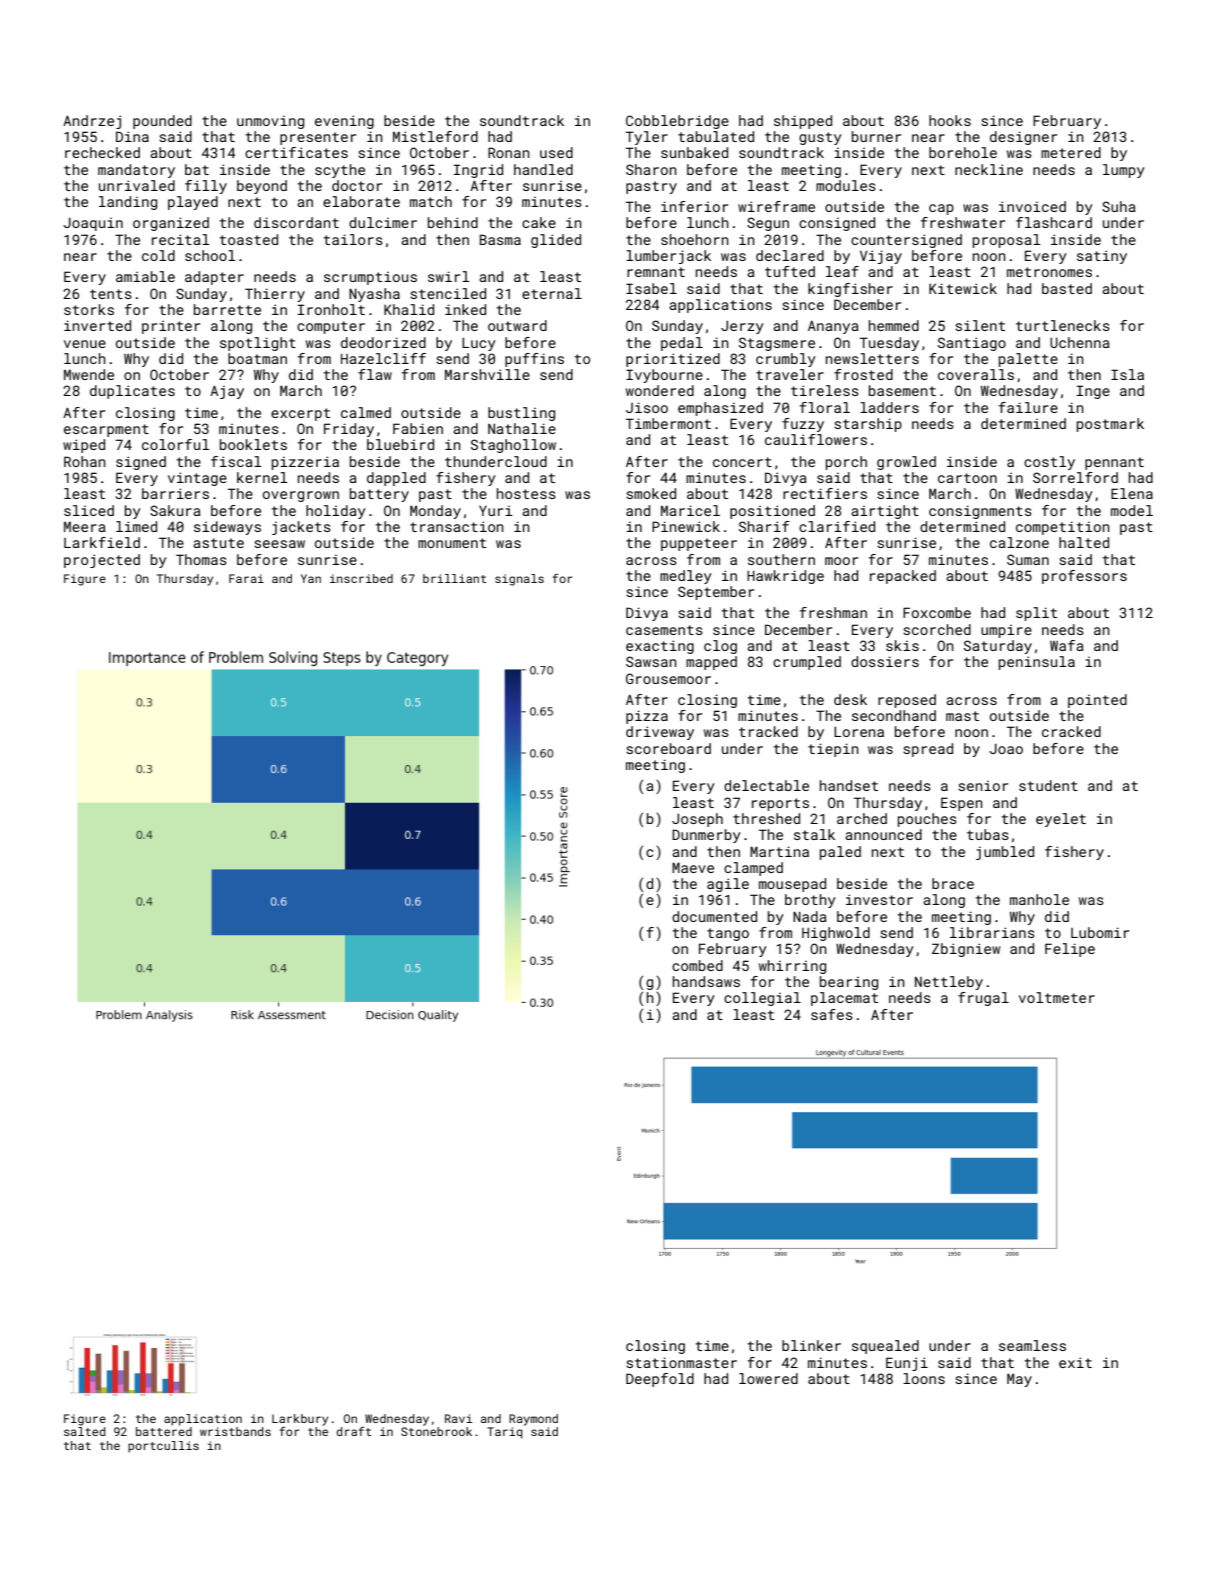 Image resolution: width=1218 pixels, height=1577 pixels. I want to click on Tariq, so click(505, 1433).
